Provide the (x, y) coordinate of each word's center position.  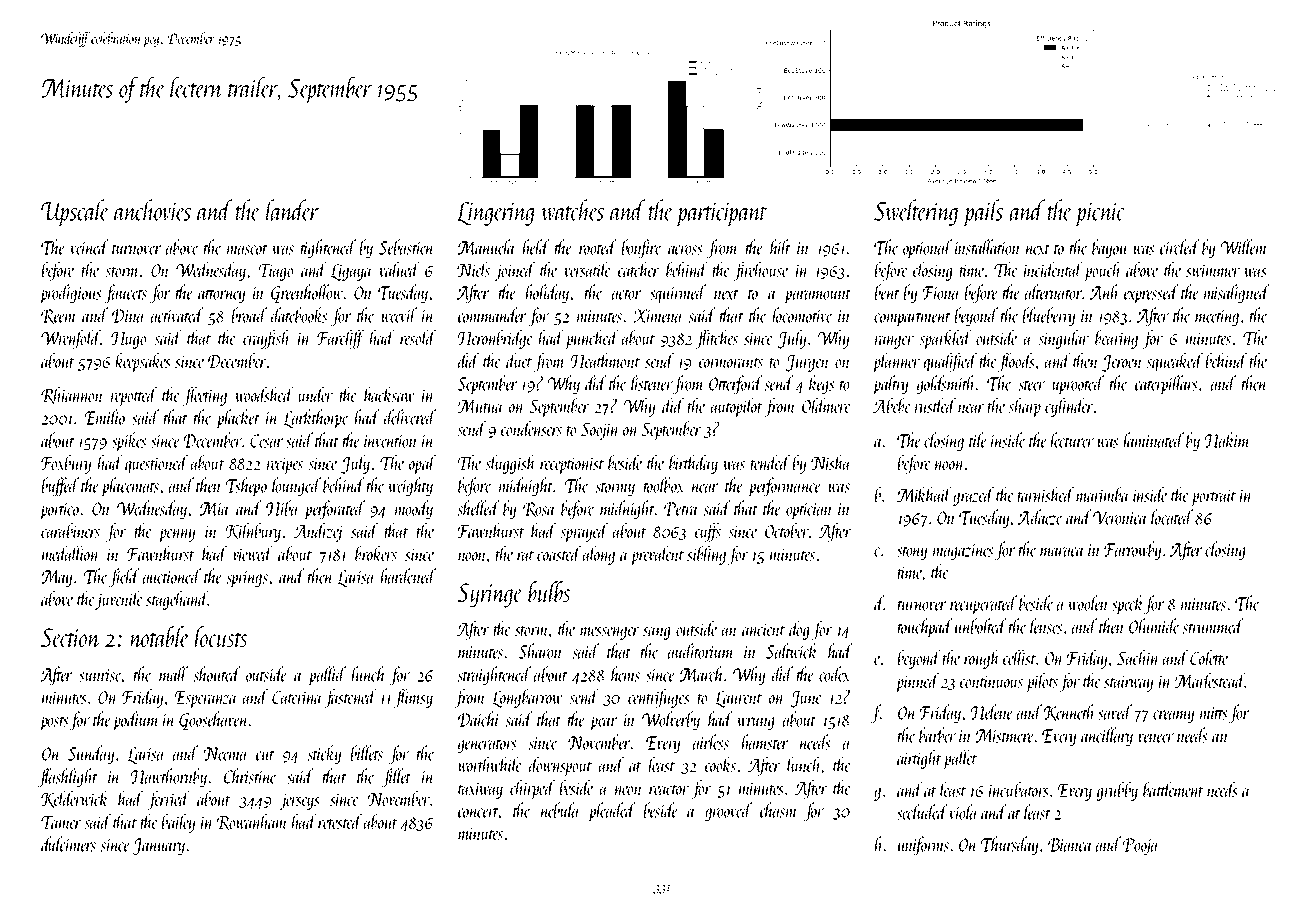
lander (292, 210)
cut (265, 755)
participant (722, 215)
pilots (1042, 683)
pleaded (612, 812)
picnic (1101, 215)
